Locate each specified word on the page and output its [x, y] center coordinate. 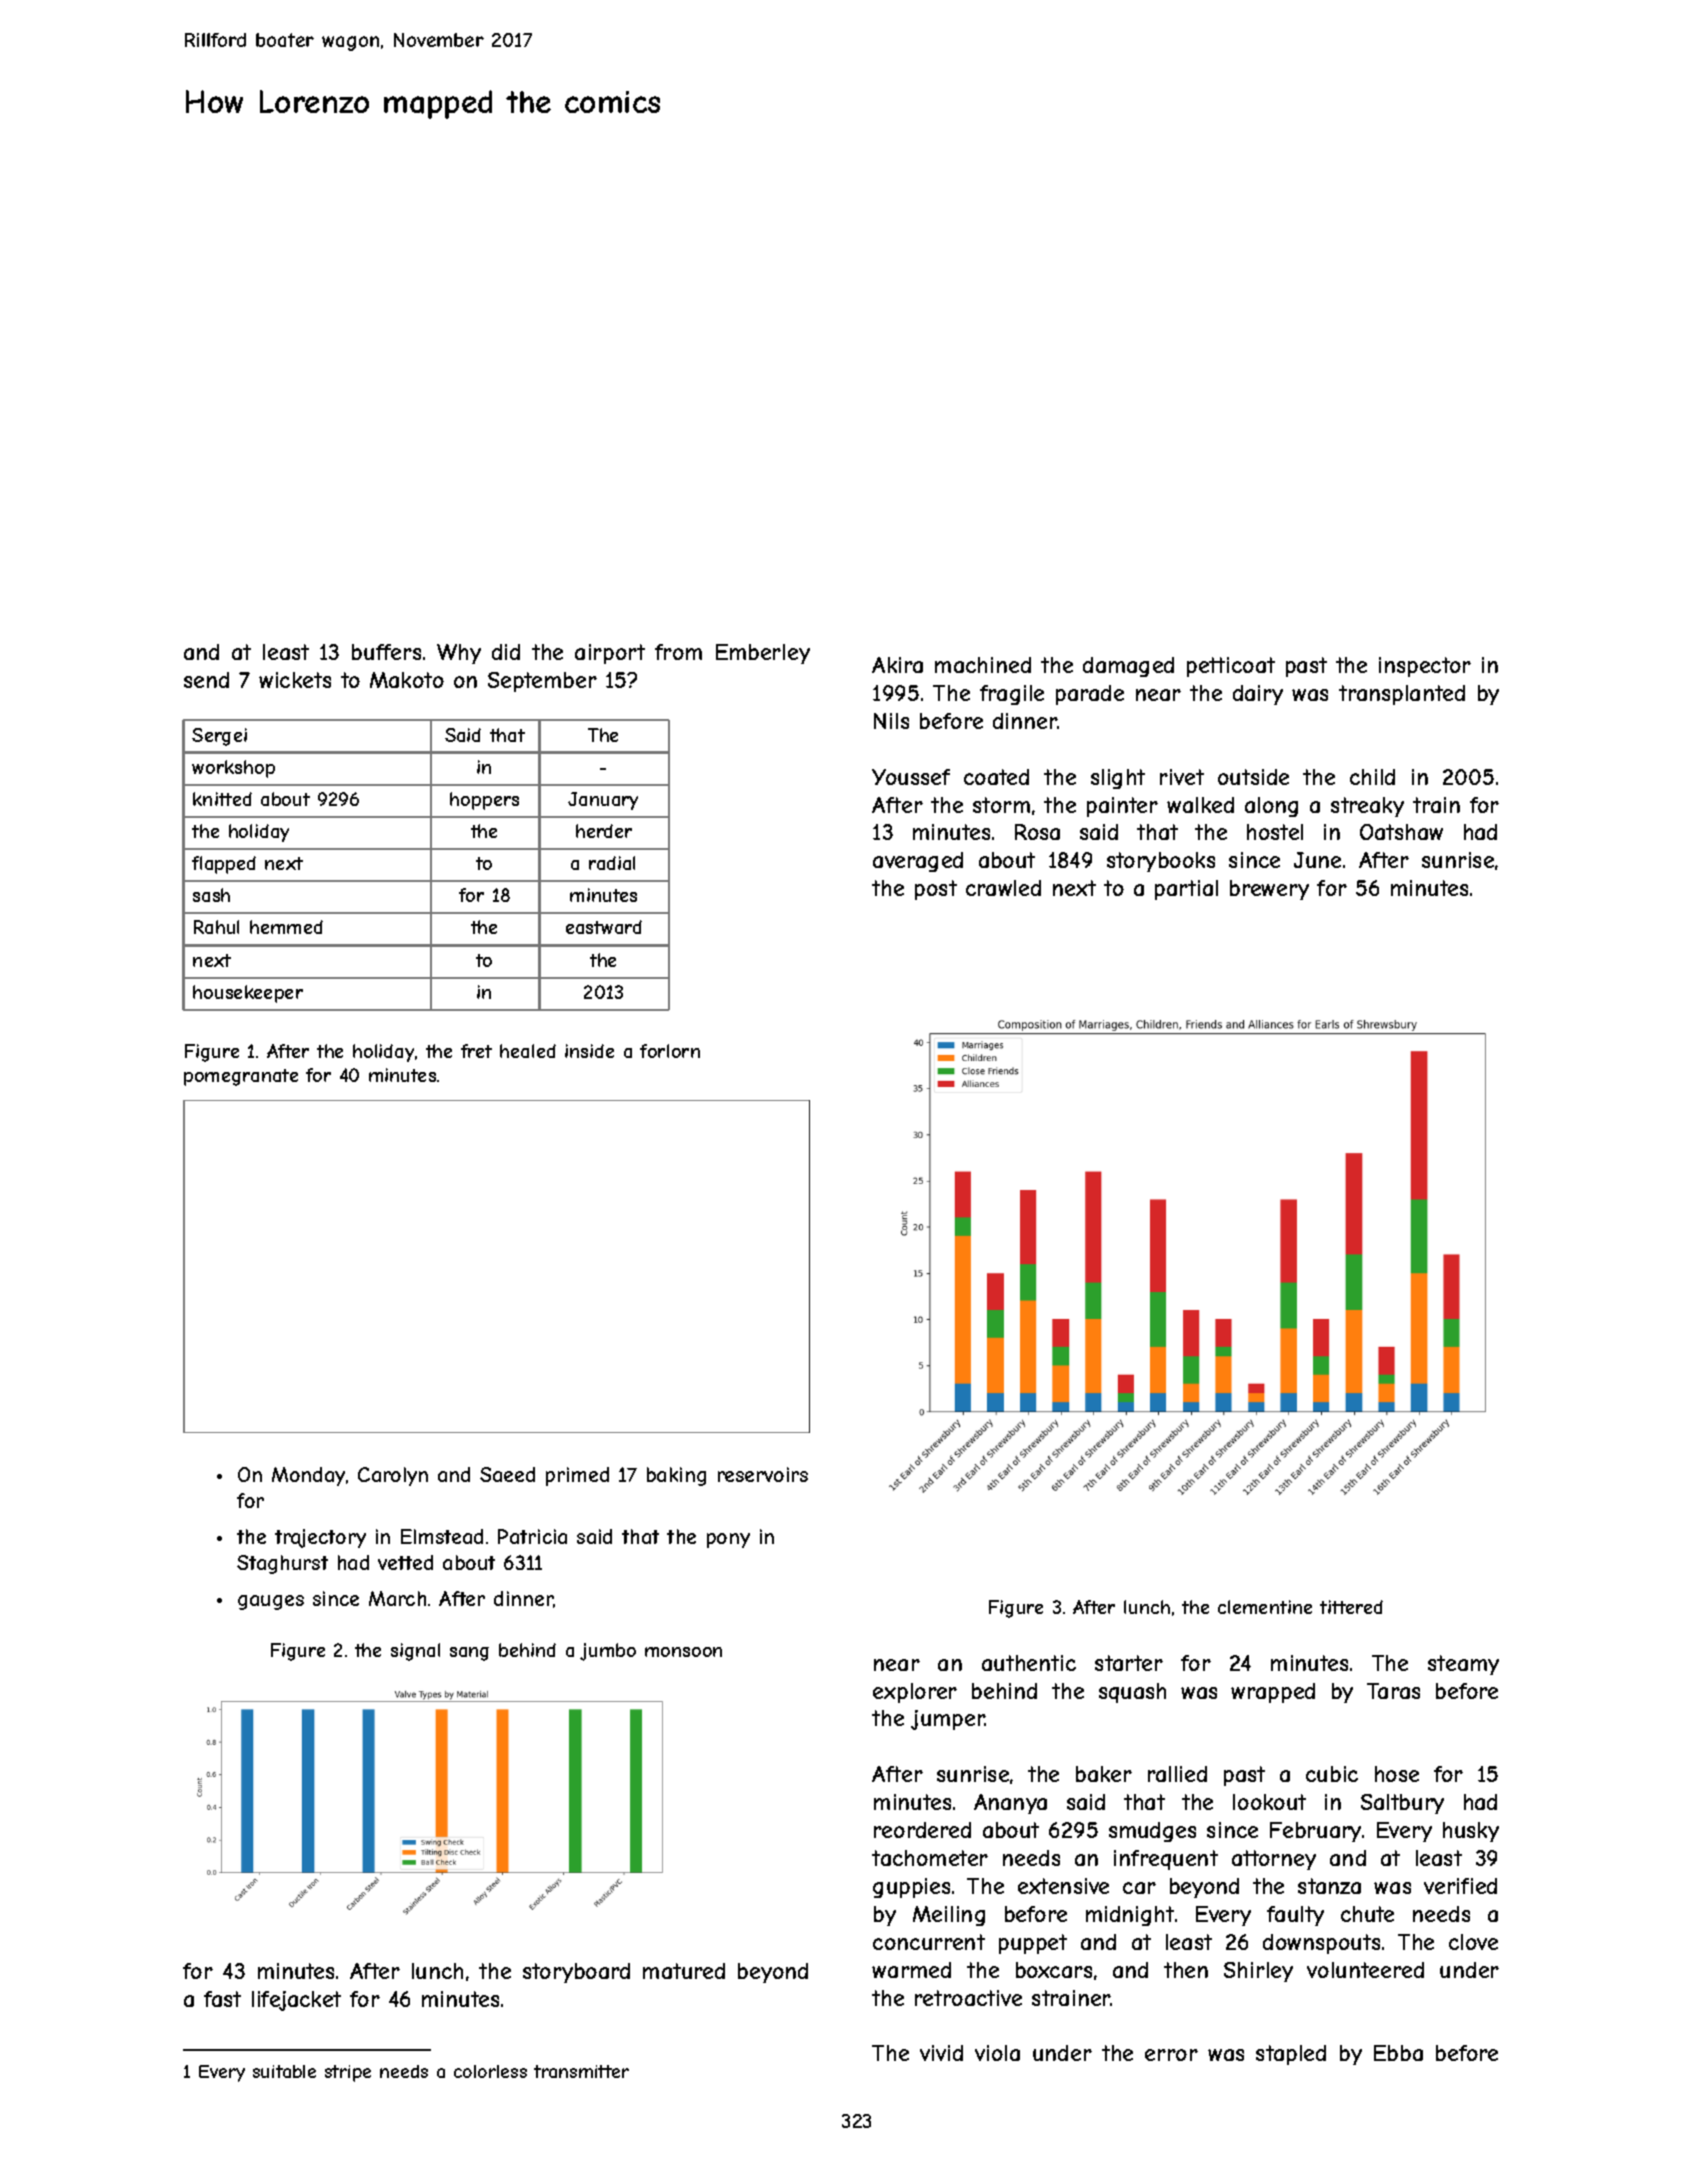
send [206, 680]
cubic [1332, 1774]
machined [983, 665]
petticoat [1231, 667]
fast [222, 1999]
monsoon [683, 1652]
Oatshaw [1401, 832]
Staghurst [282, 1564]
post [936, 890]
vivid [941, 2053]
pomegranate [241, 1077]
